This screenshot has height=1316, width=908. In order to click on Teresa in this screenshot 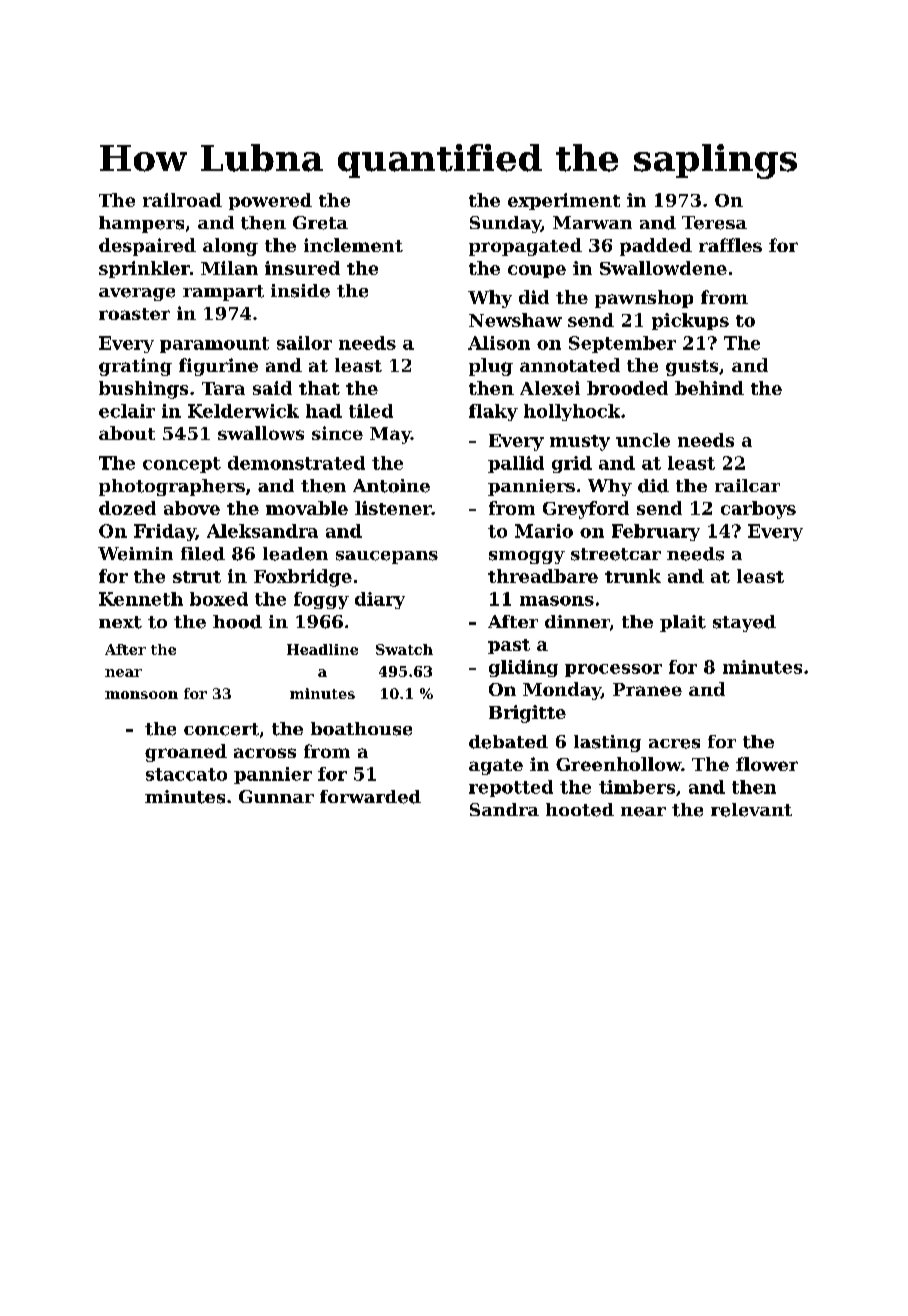, I will do `click(714, 223)`.
